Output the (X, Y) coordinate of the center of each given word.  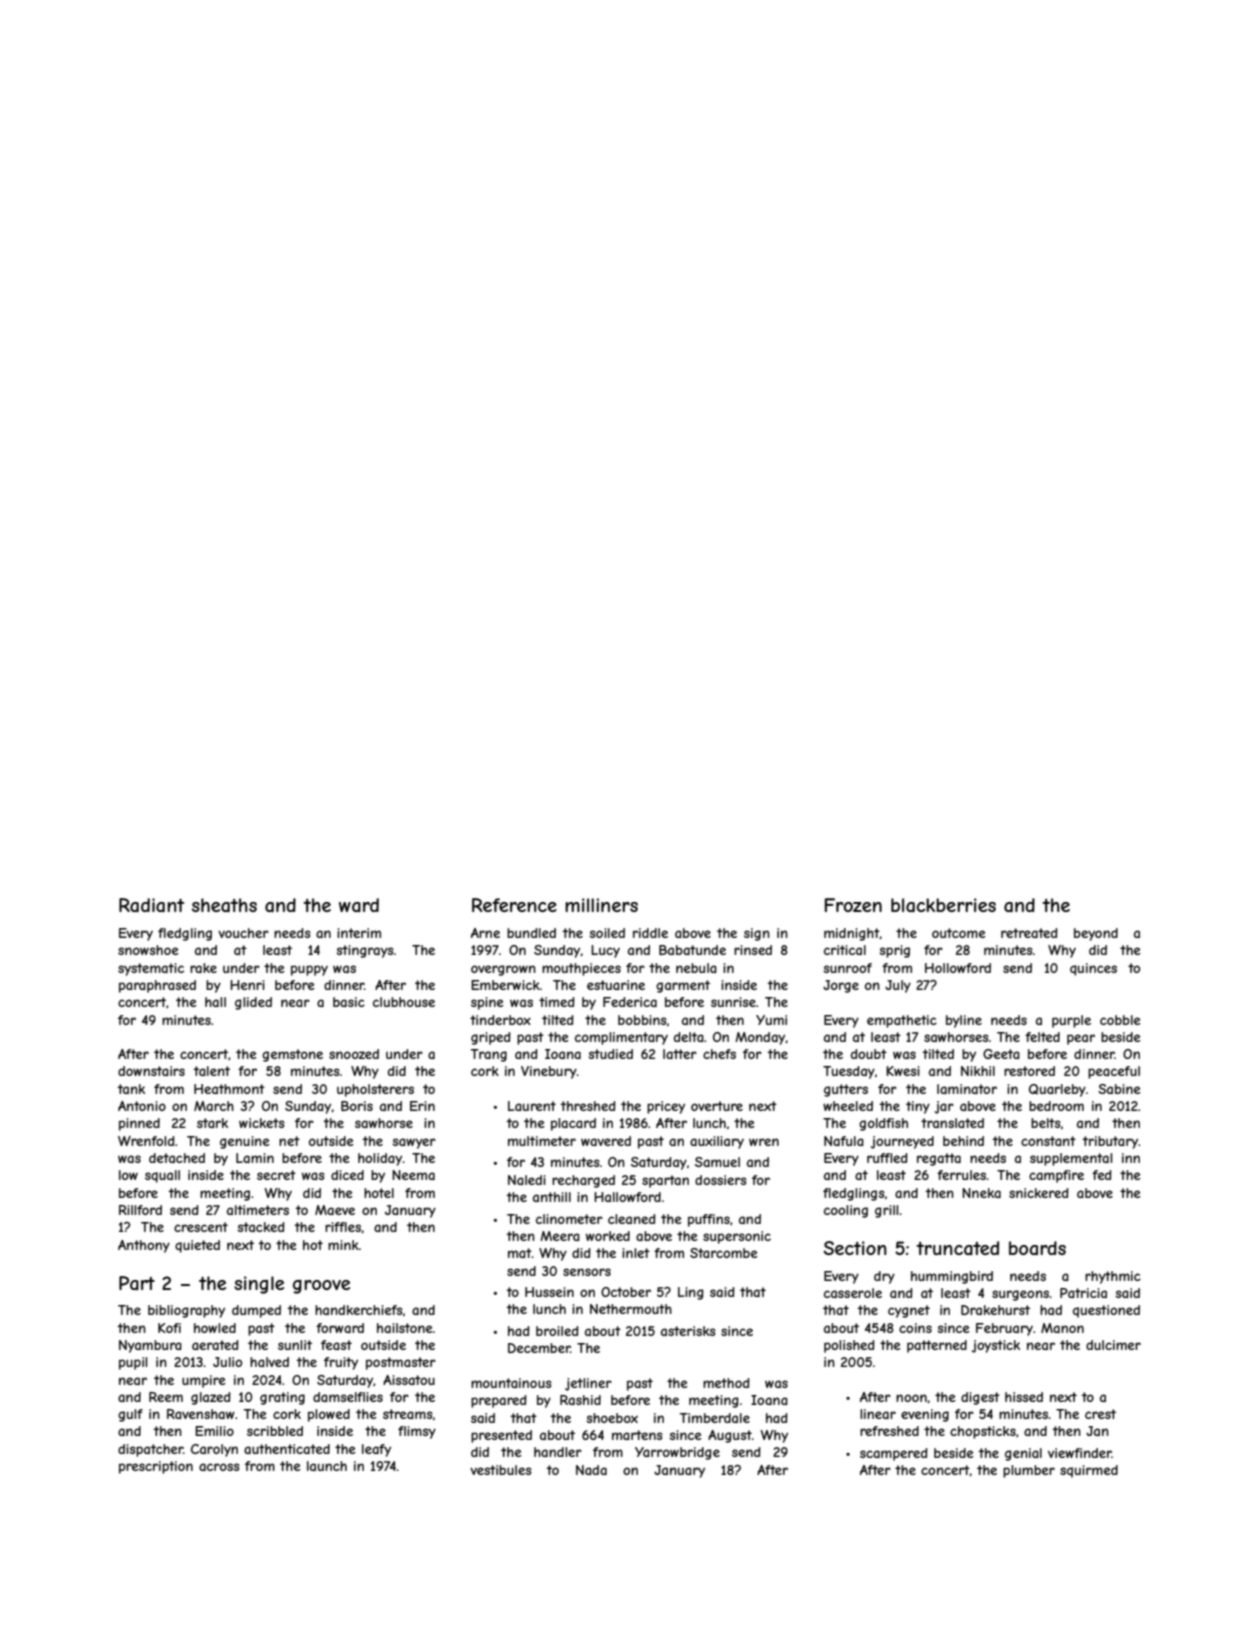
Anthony (144, 1246)
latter (680, 1054)
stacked (261, 1227)
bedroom (1056, 1106)
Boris (357, 1106)
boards (1037, 1248)
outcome (959, 933)
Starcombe (724, 1253)
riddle (650, 933)
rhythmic (1113, 1277)
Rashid (580, 1400)
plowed (329, 1415)
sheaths (224, 905)
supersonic (737, 1237)
